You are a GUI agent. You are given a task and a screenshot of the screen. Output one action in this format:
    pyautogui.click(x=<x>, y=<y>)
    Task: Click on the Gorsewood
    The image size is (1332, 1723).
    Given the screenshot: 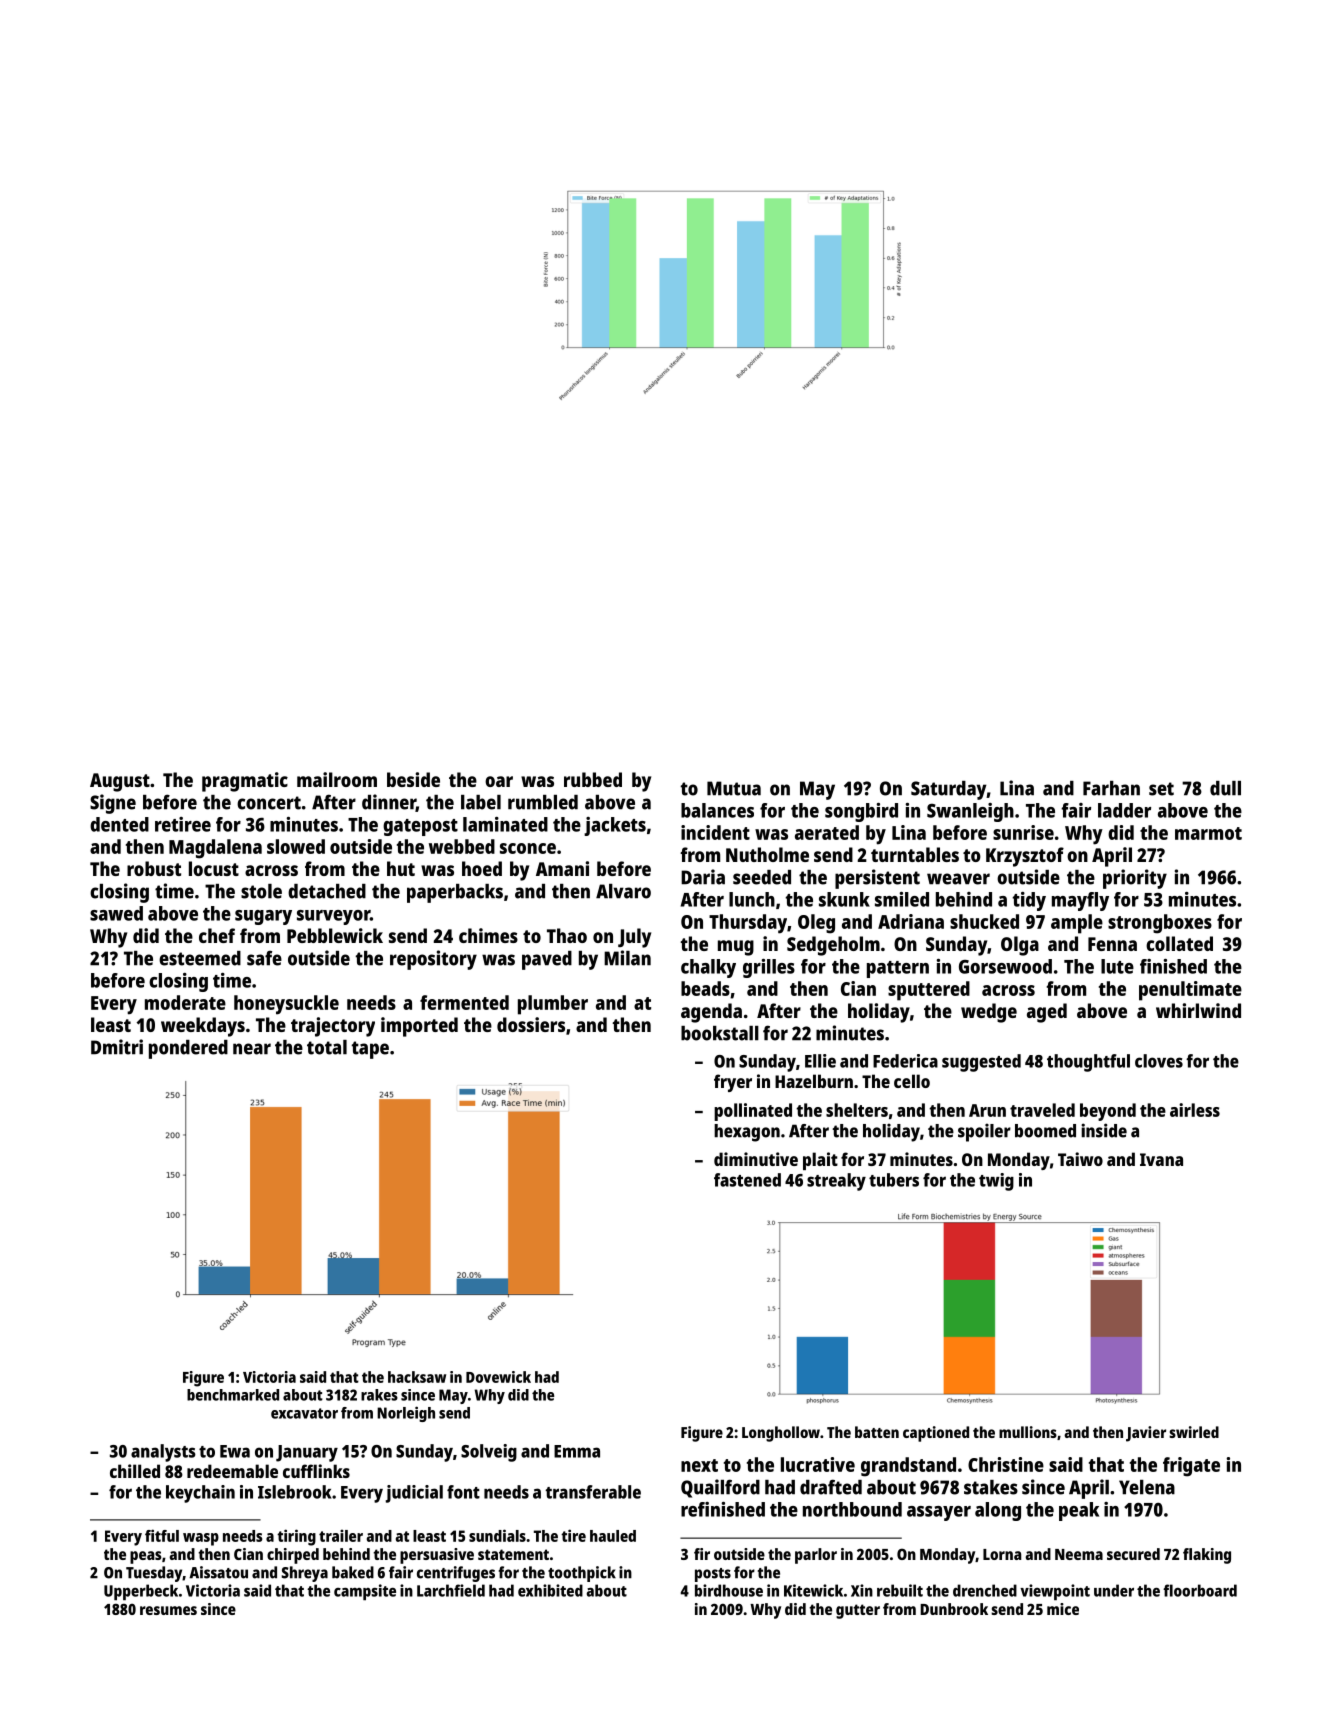 What is the action you would take?
    pyautogui.click(x=1005, y=966)
